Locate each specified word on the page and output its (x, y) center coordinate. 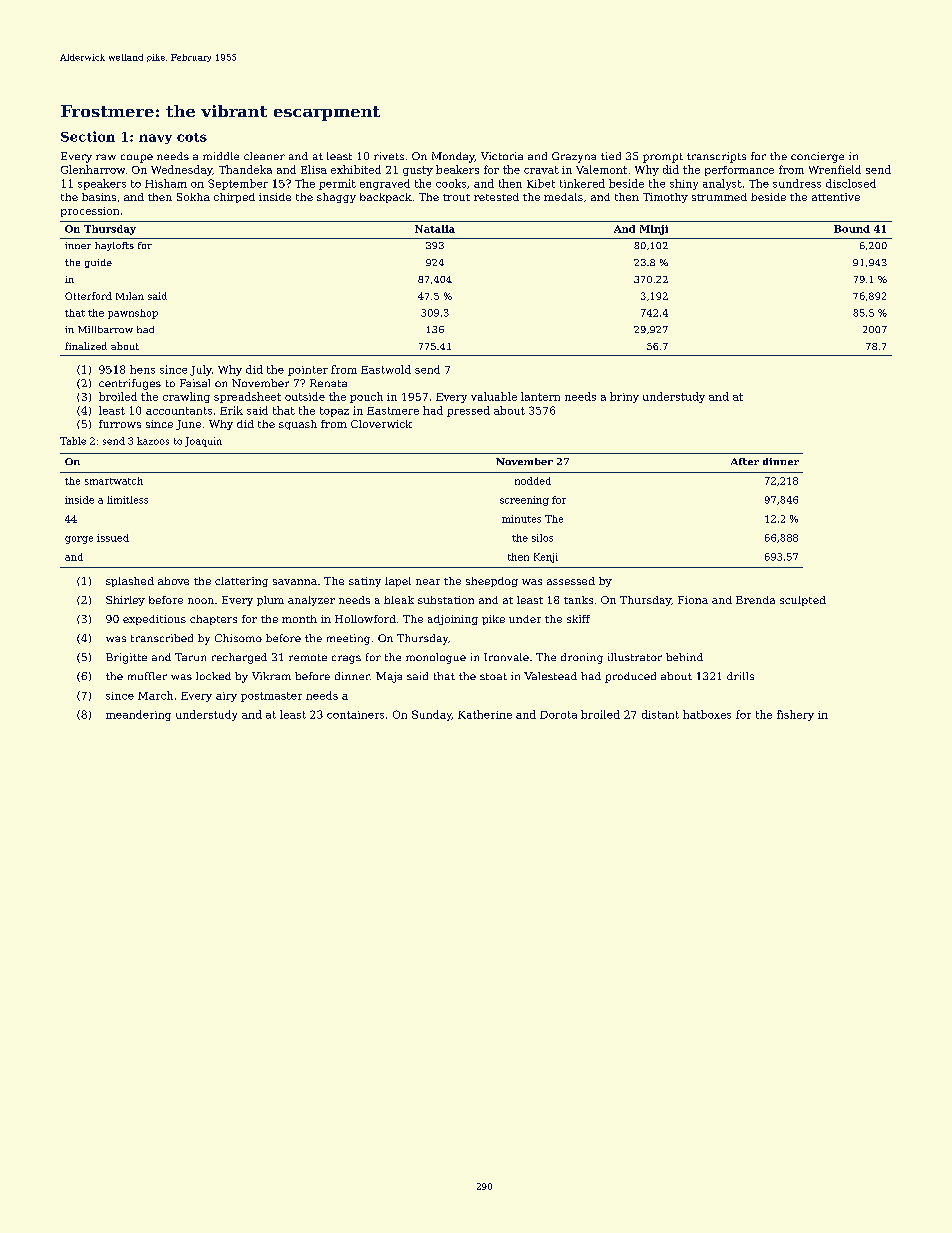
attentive (836, 197)
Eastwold (386, 369)
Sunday (432, 715)
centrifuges (130, 384)
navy (155, 139)
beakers (457, 169)
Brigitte (126, 658)
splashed (130, 582)
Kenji (546, 558)
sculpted (803, 601)
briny (624, 397)
